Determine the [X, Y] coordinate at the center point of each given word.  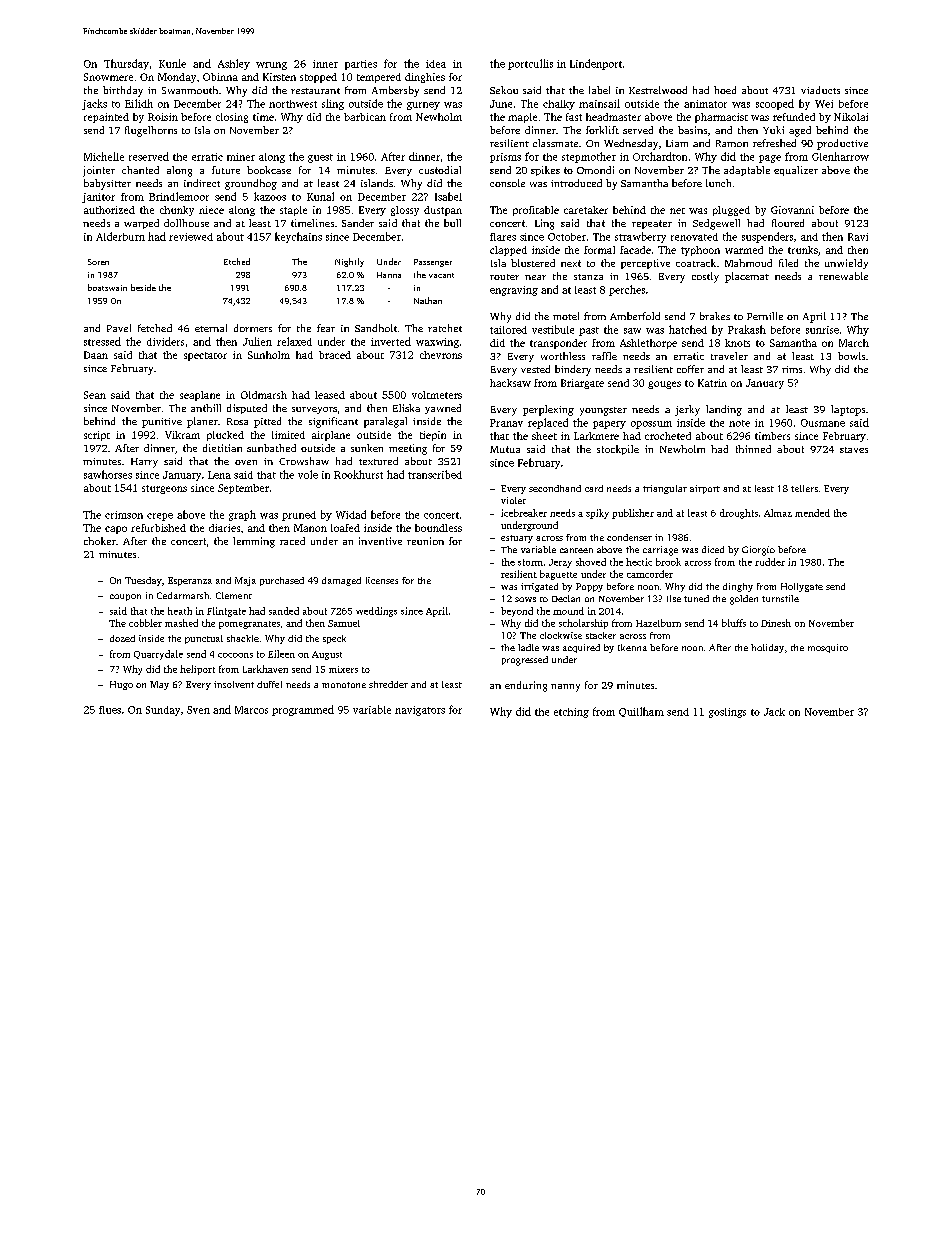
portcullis [530, 64]
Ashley [234, 64]
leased [330, 395]
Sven [198, 710]
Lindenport [596, 64]
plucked [225, 436]
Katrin [712, 383]
